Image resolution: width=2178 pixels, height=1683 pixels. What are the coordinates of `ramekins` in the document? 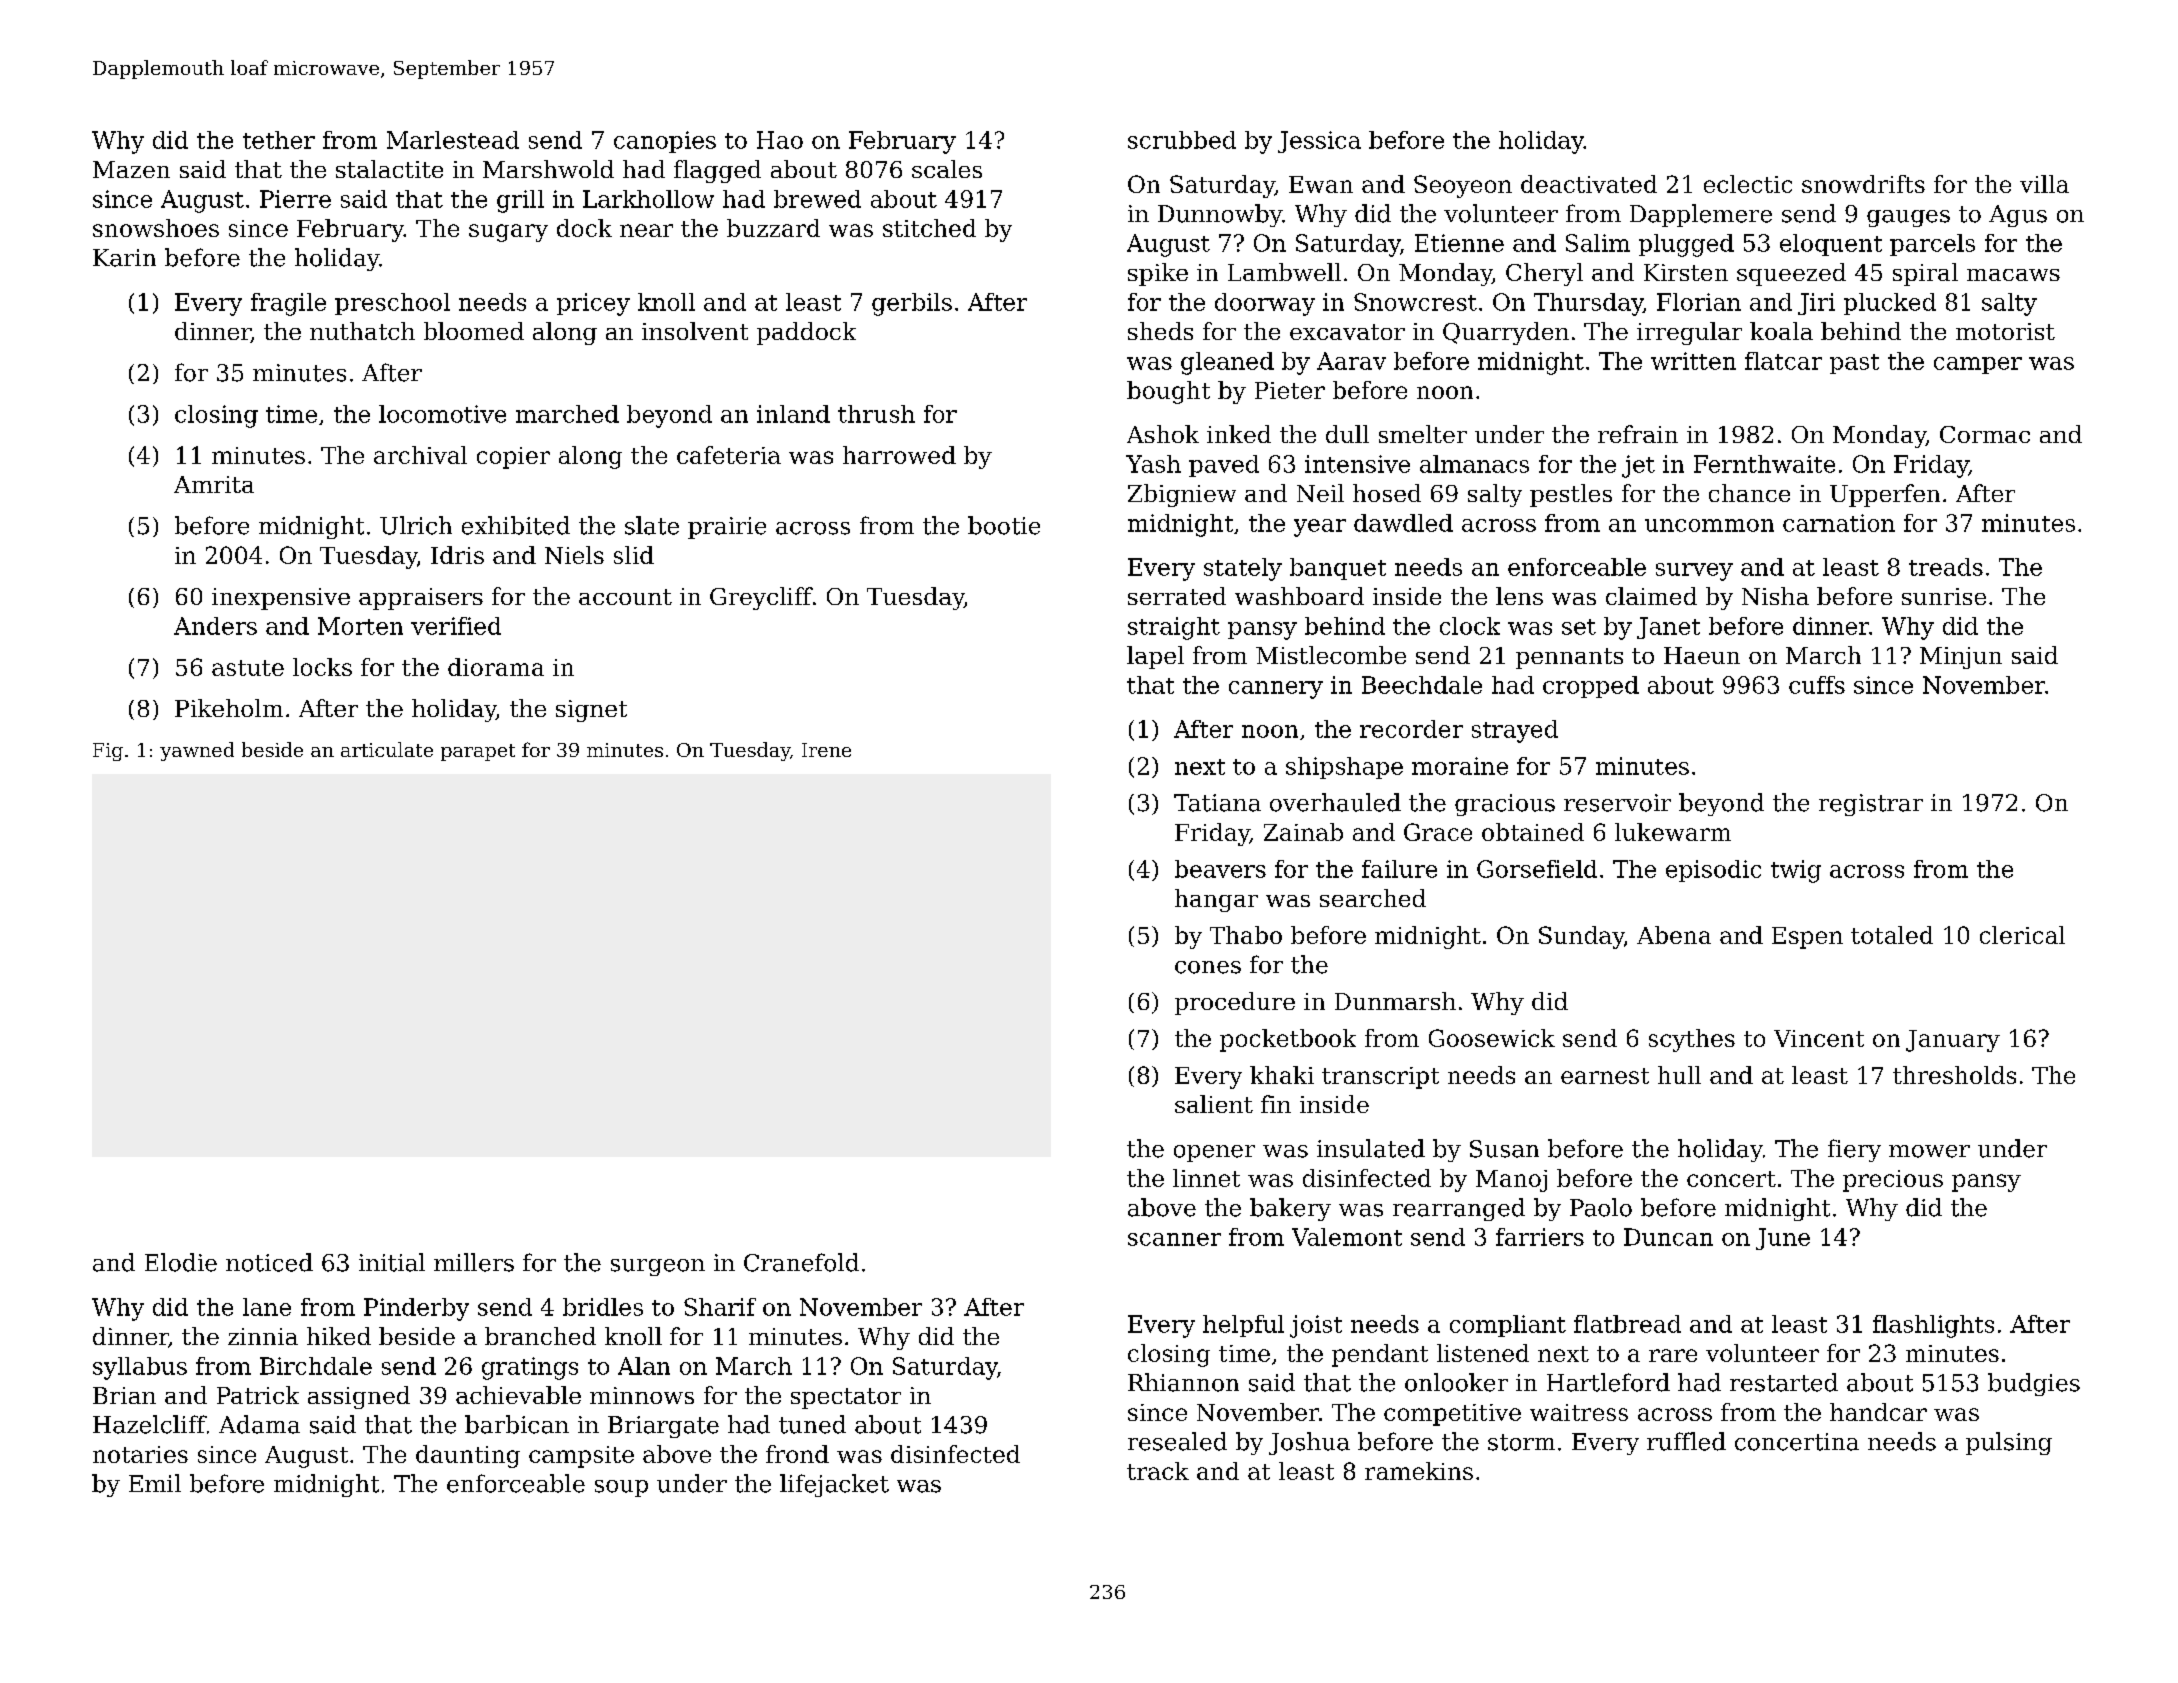 It's located at (1419, 1471).
